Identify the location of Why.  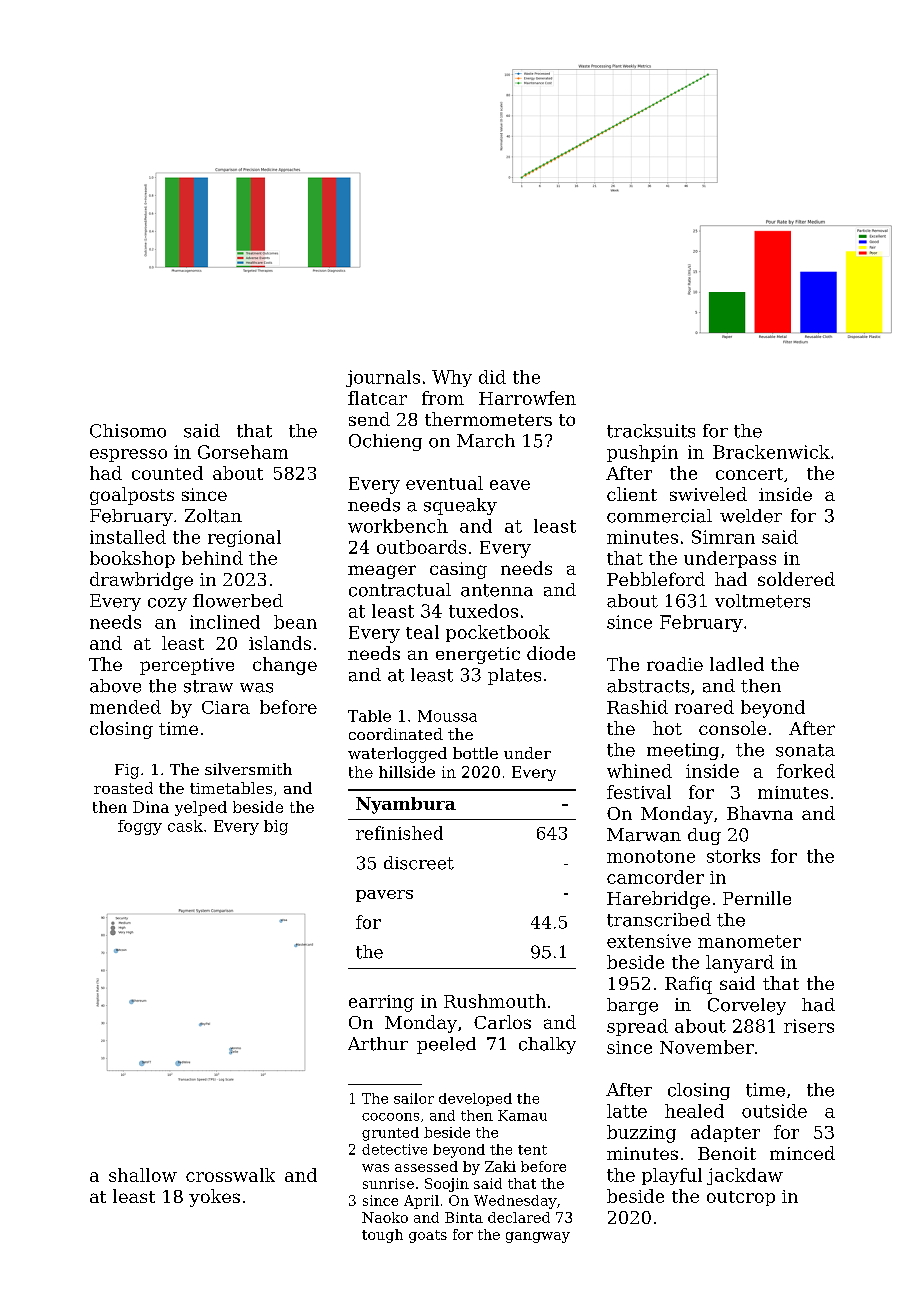
(452, 378).
